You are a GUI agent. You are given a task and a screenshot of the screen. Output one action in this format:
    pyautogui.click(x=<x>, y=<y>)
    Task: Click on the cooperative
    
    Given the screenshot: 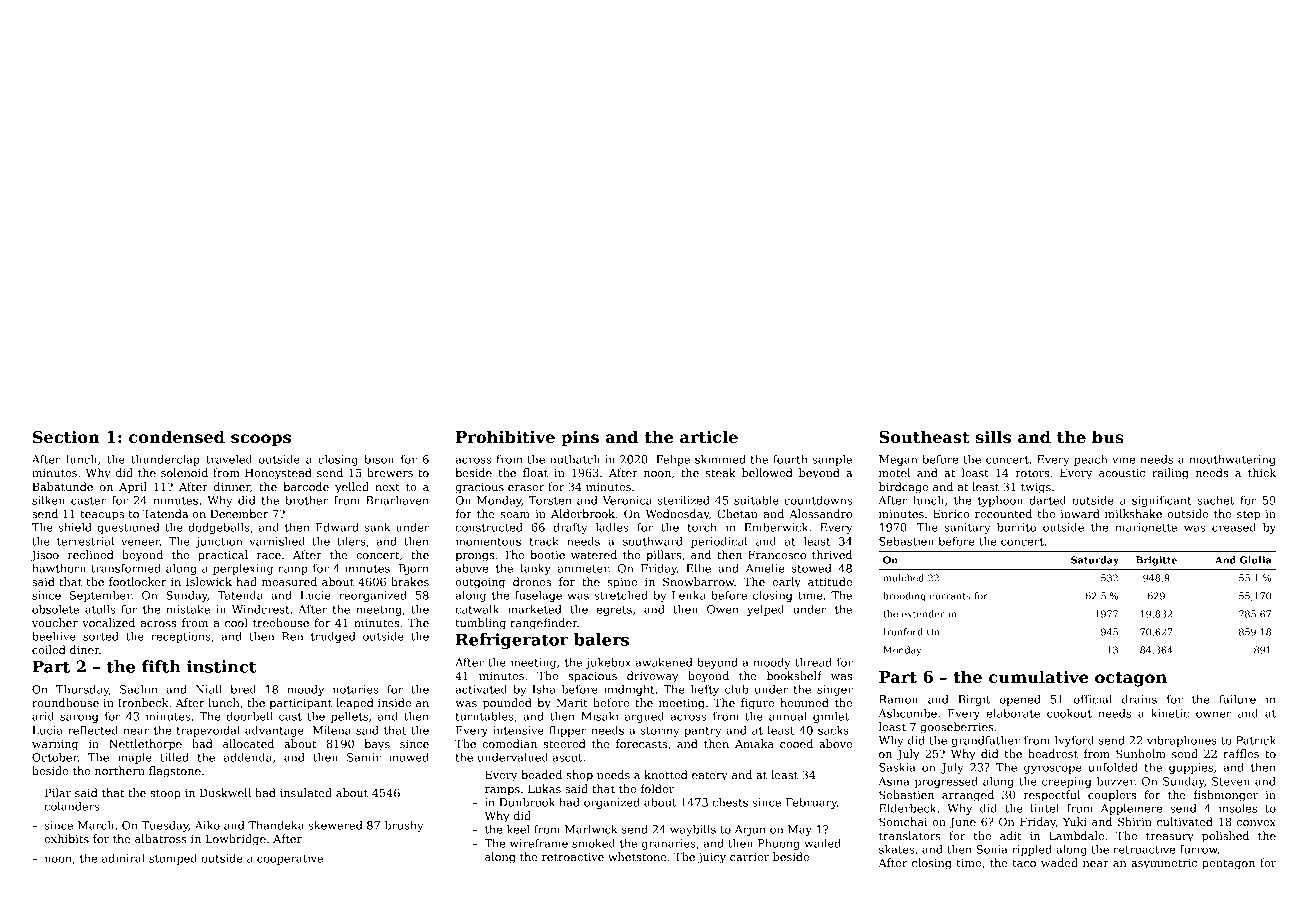 What is the action you would take?
    pyautogui.click(x=290, y=859)
